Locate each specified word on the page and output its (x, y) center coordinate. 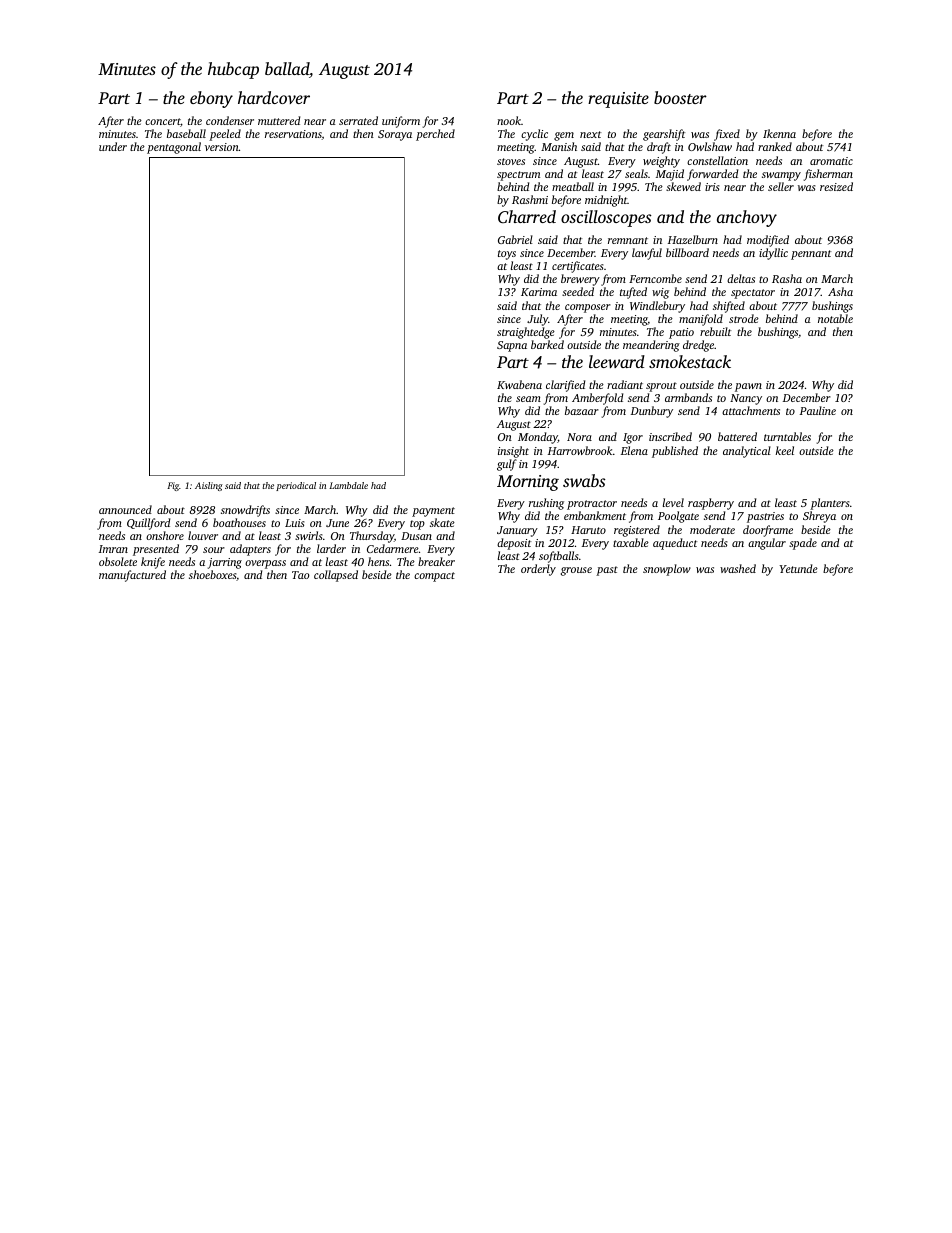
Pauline (818, 410)
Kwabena (519, 384)
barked (547, 344)
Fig (173, 486)
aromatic (831, 161)
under (113, 146)
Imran (113, 549)
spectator (753, 294)
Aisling (209, 486)
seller (781, 186)
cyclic (534, 135)
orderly (538, 570)
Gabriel (515, 239)
